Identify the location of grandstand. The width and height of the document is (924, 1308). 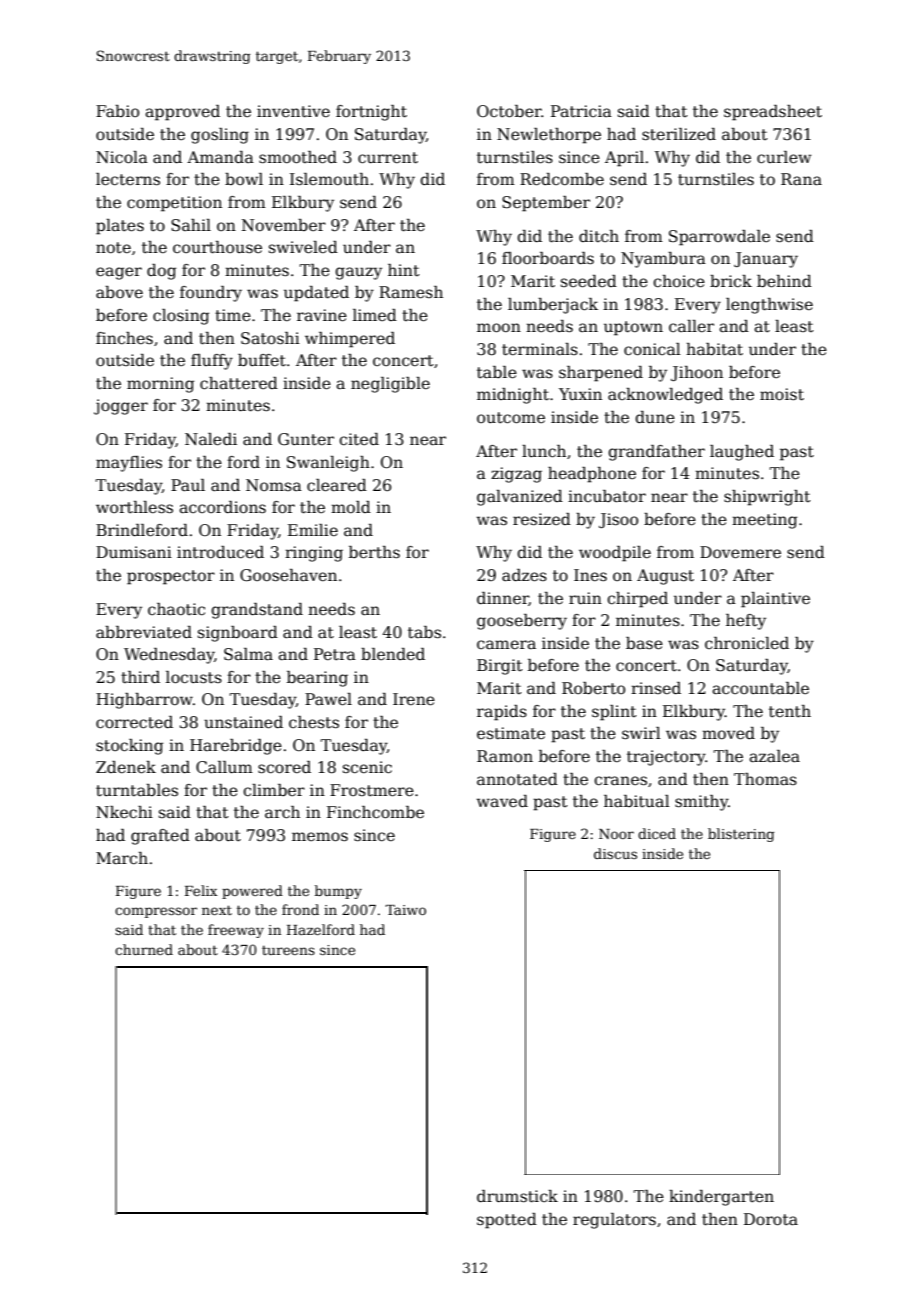
(257, 611).
